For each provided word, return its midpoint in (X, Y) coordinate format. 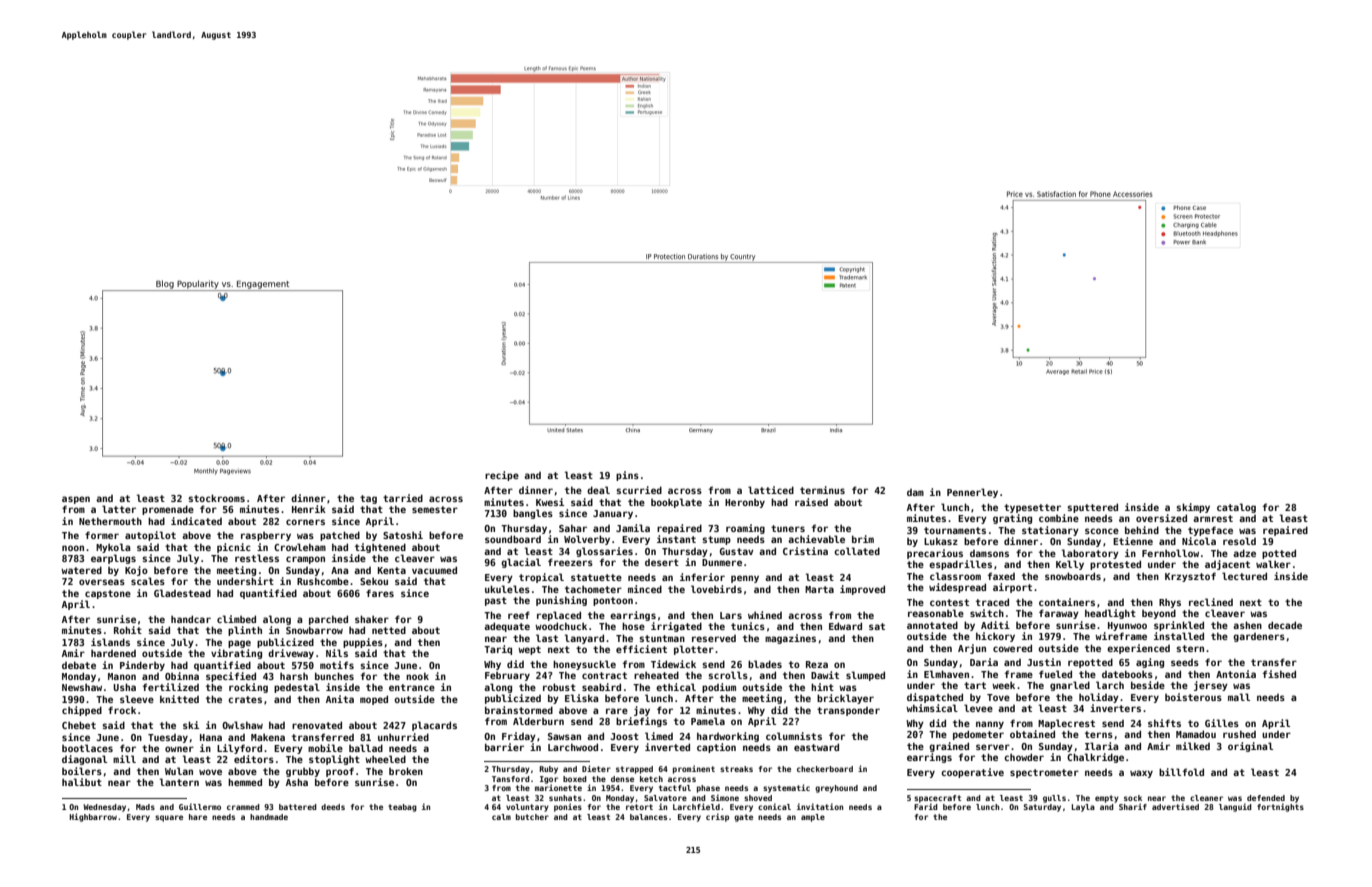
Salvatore (665, 798)
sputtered (1092, 508)
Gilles (1222, 723)
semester (435, 509)
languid (1235, 807)
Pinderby (142, 666)
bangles (533, 514)
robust (559, 687)
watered (81, 570)
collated (857, 551)
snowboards (1073, 576)
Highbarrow (93, 817)
